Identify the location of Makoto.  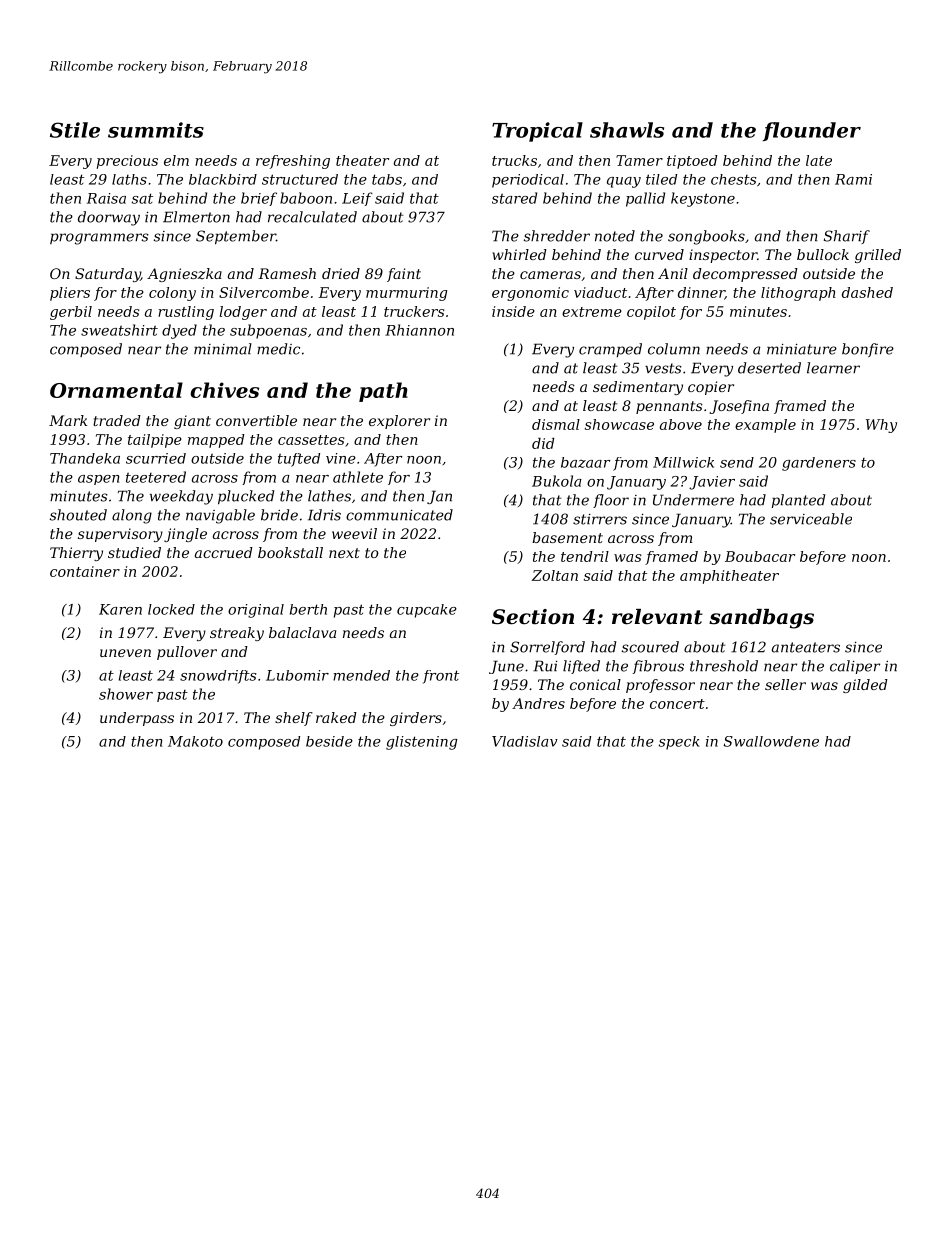
(195, 741).
